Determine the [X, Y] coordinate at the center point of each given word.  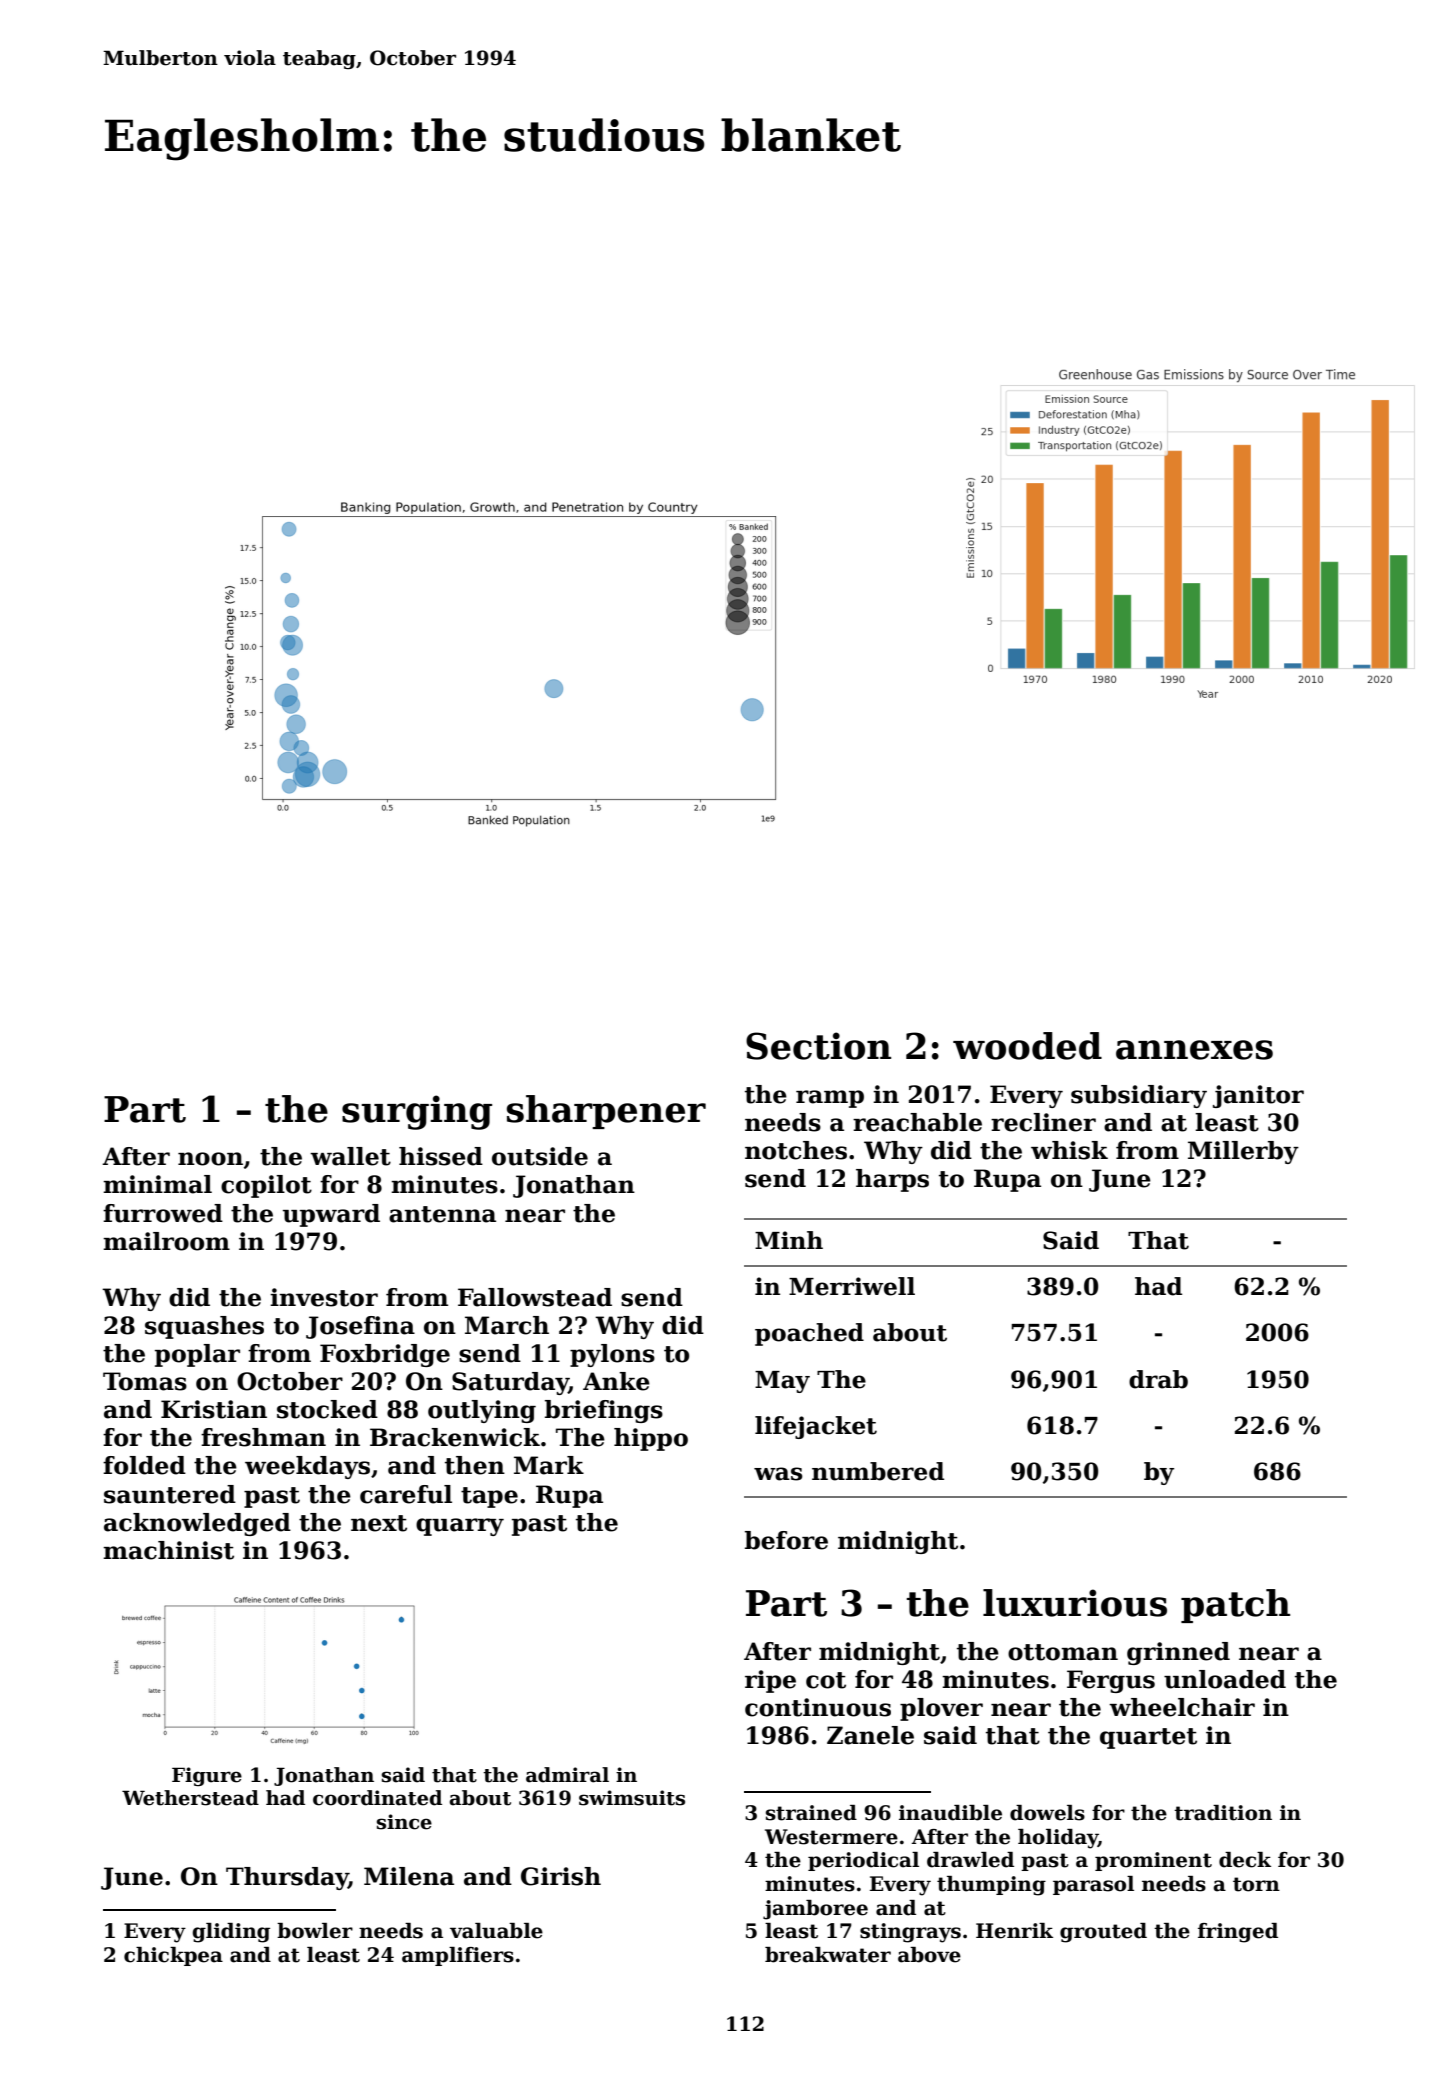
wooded [1027, 1046]
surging [417, 1112]
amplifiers [458, 1956]
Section [818, 1046]
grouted [1103, 1933]
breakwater [828, 1955]
